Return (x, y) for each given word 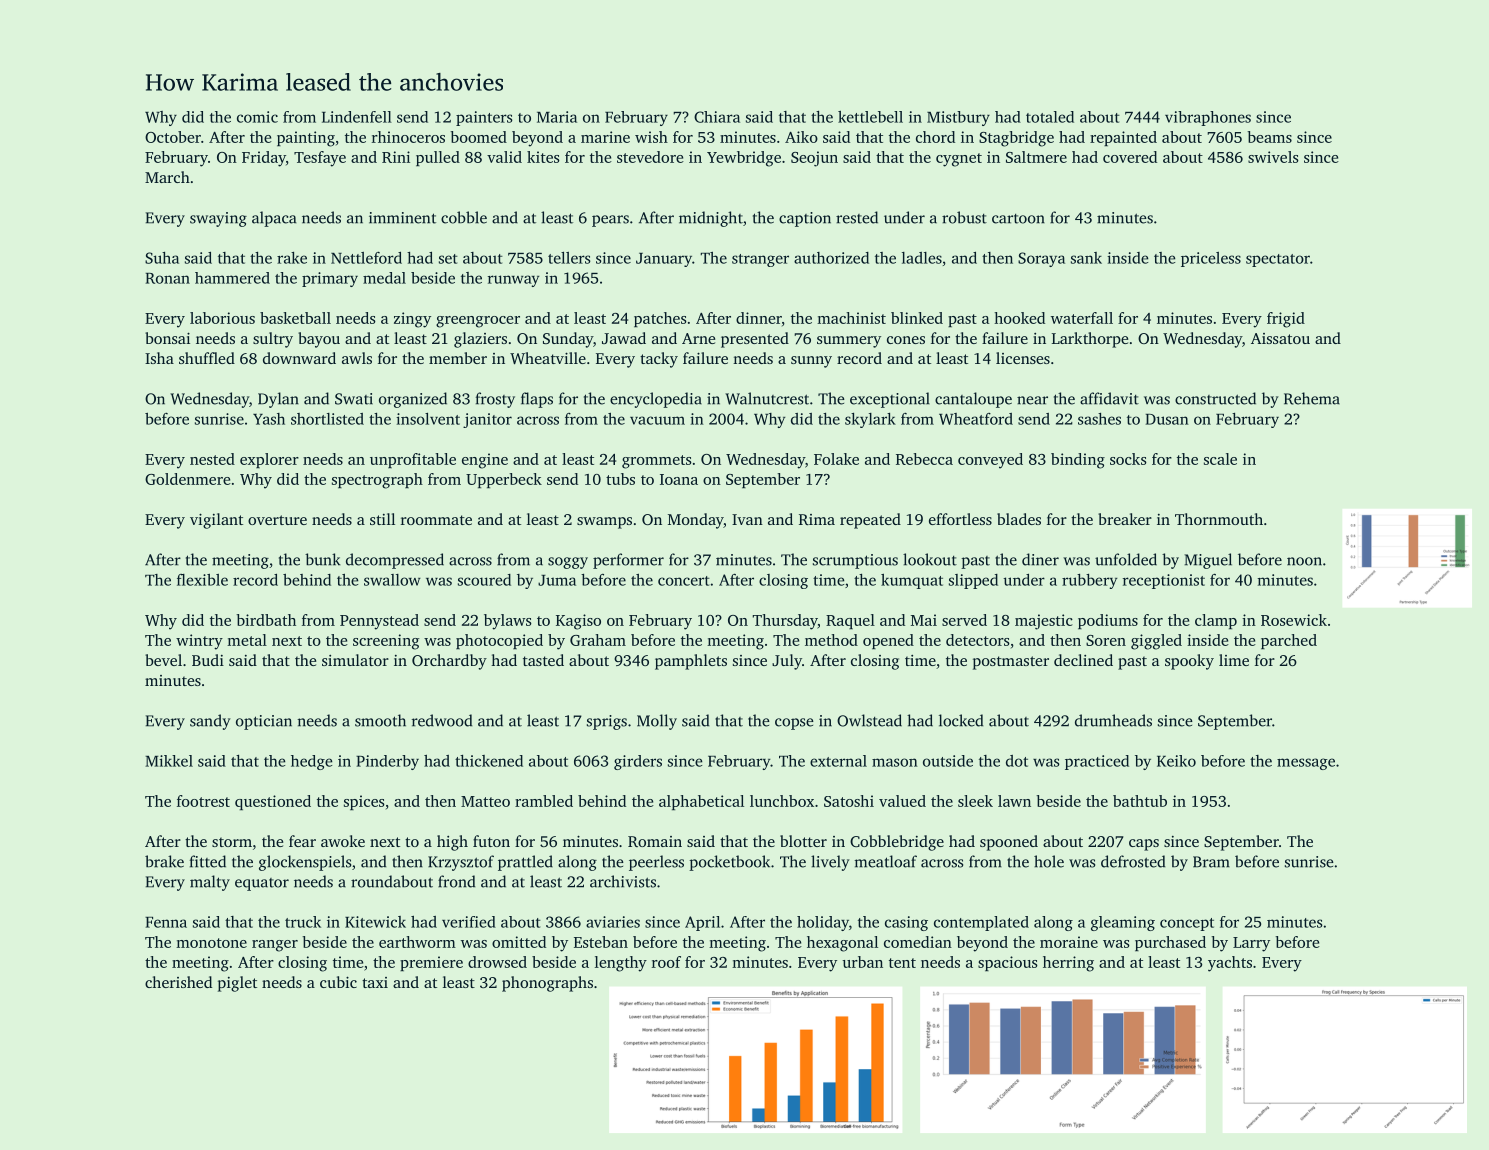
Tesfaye (320, 159)
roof (666, 962)
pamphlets (691, 662)
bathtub (1140, 801)
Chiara (717, 117)
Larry (1251, 944)
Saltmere (1036, 157)
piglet (237, 984)
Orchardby (449, 662)
